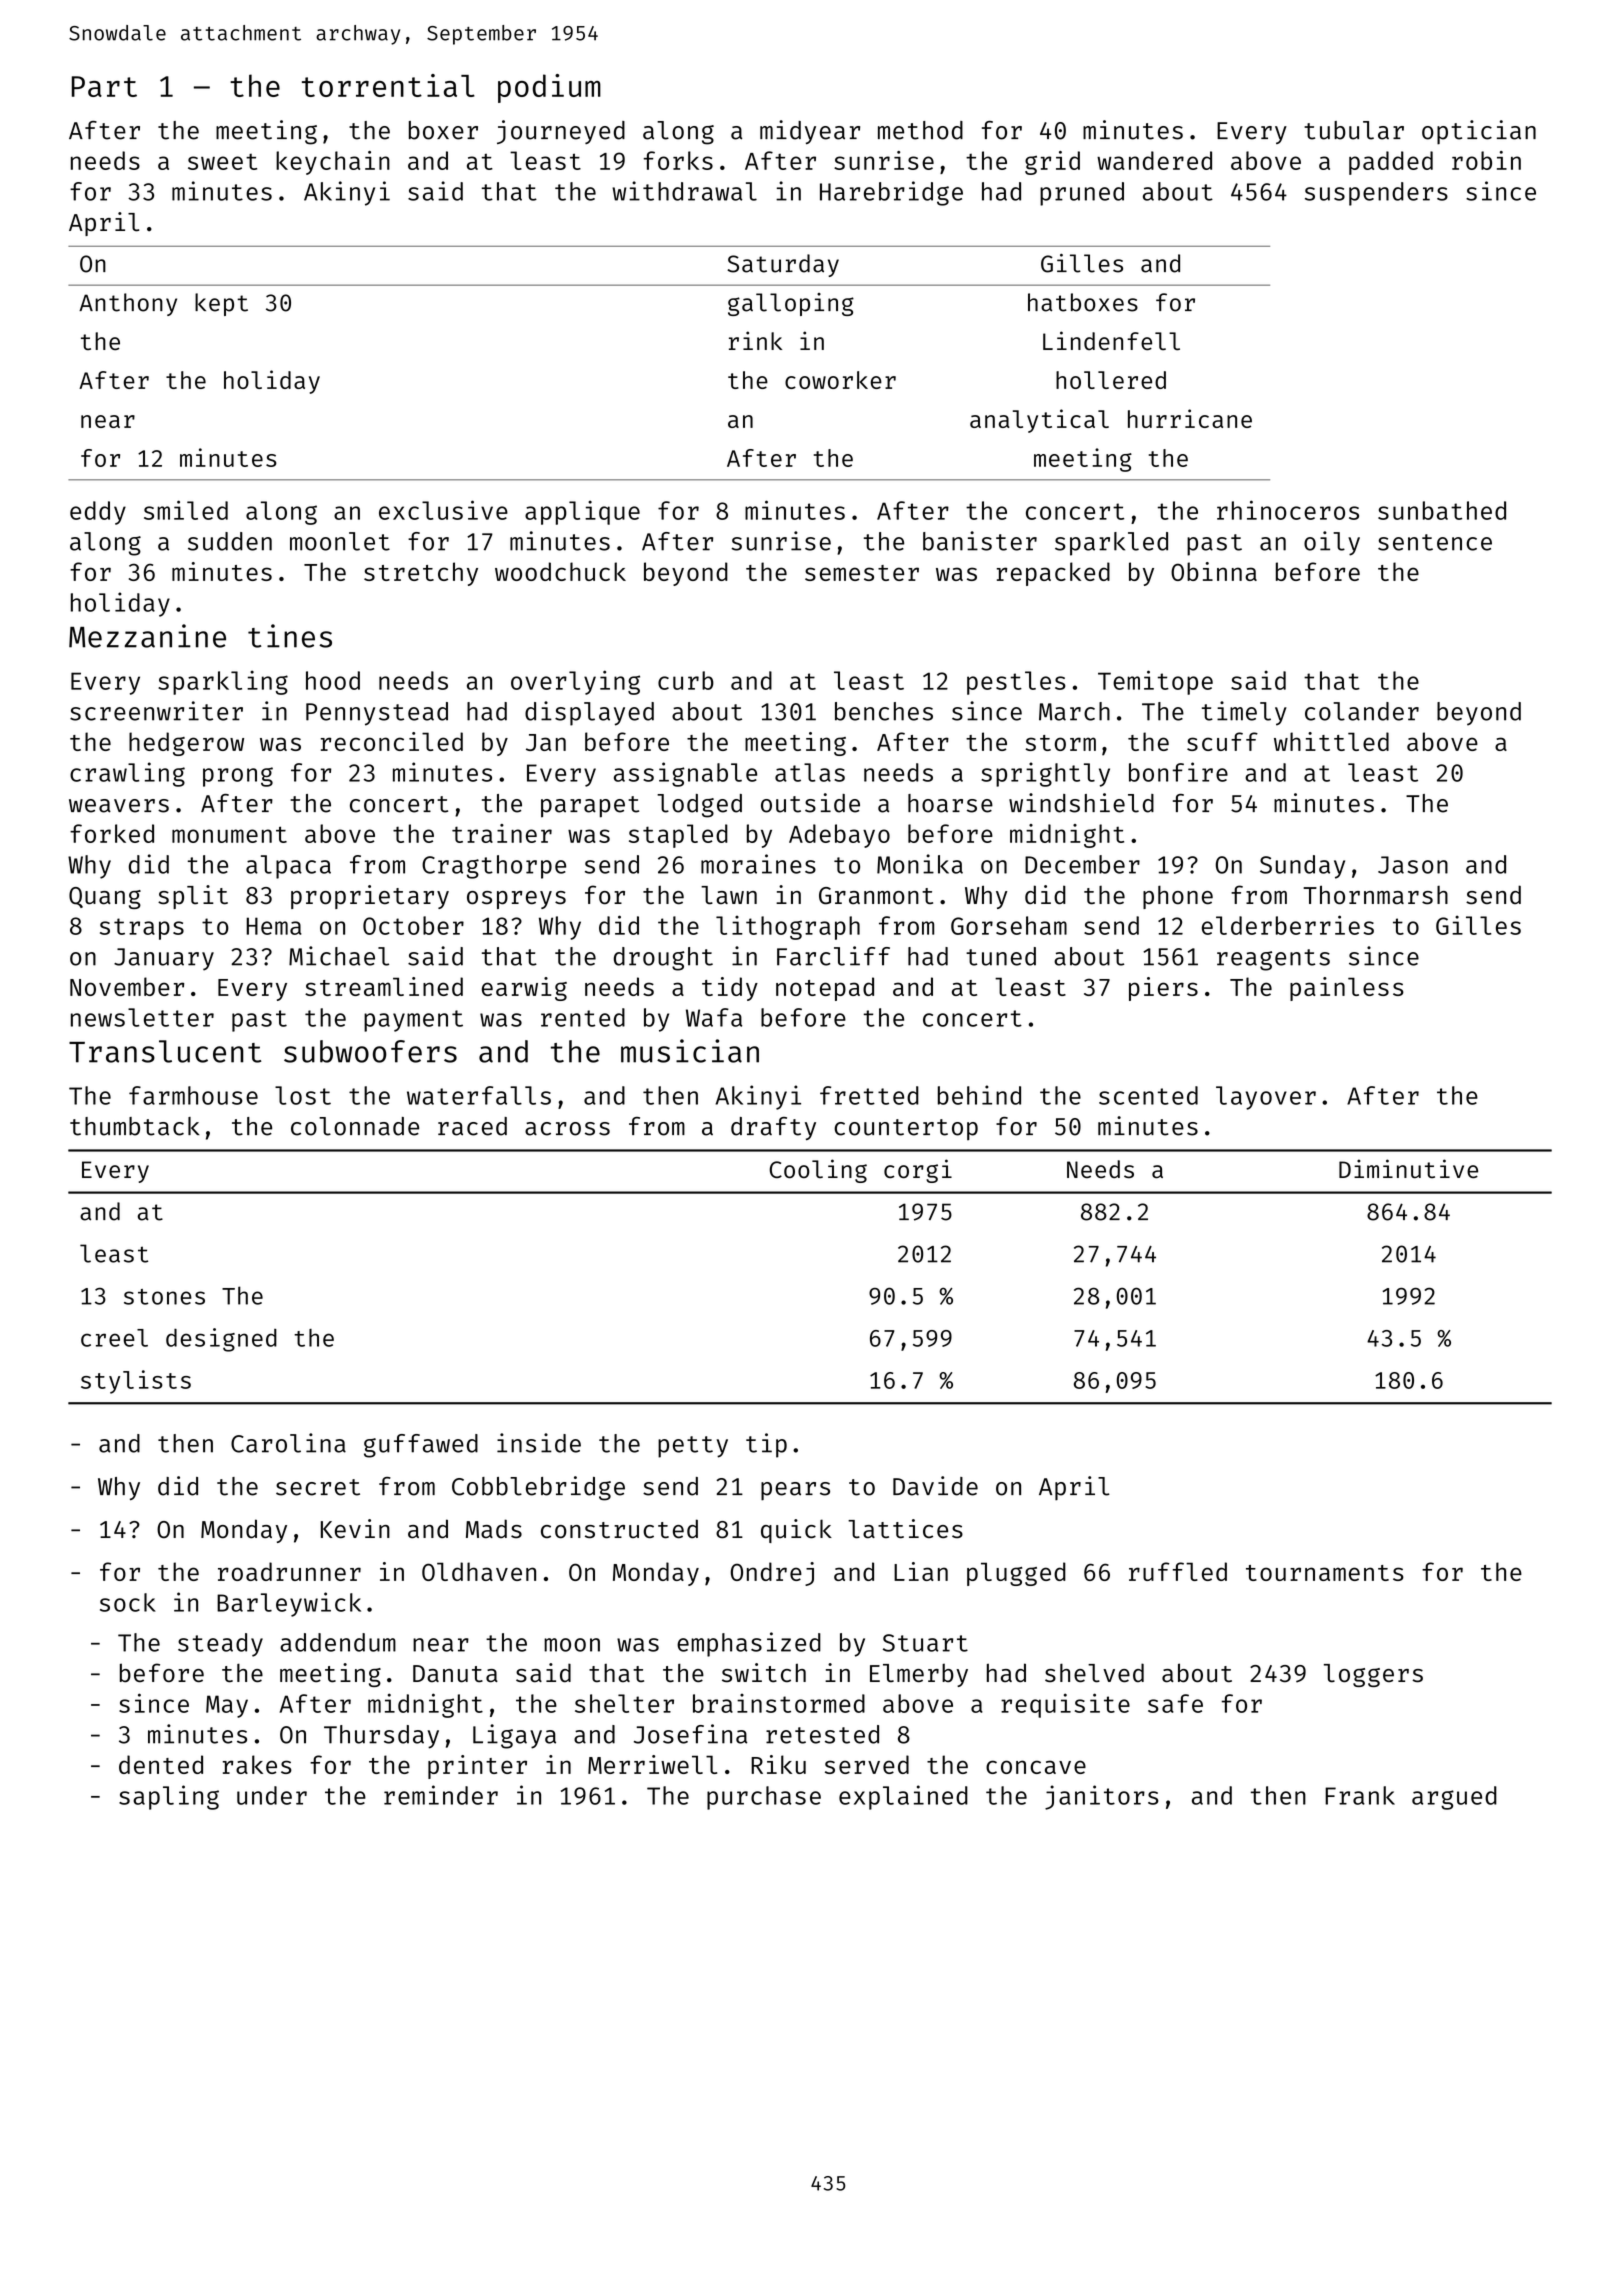 This screenshot has width=1620, height=2292. Describe the element at coordinates (1486, 160) in the screenshot. I see `robin` at that location.
